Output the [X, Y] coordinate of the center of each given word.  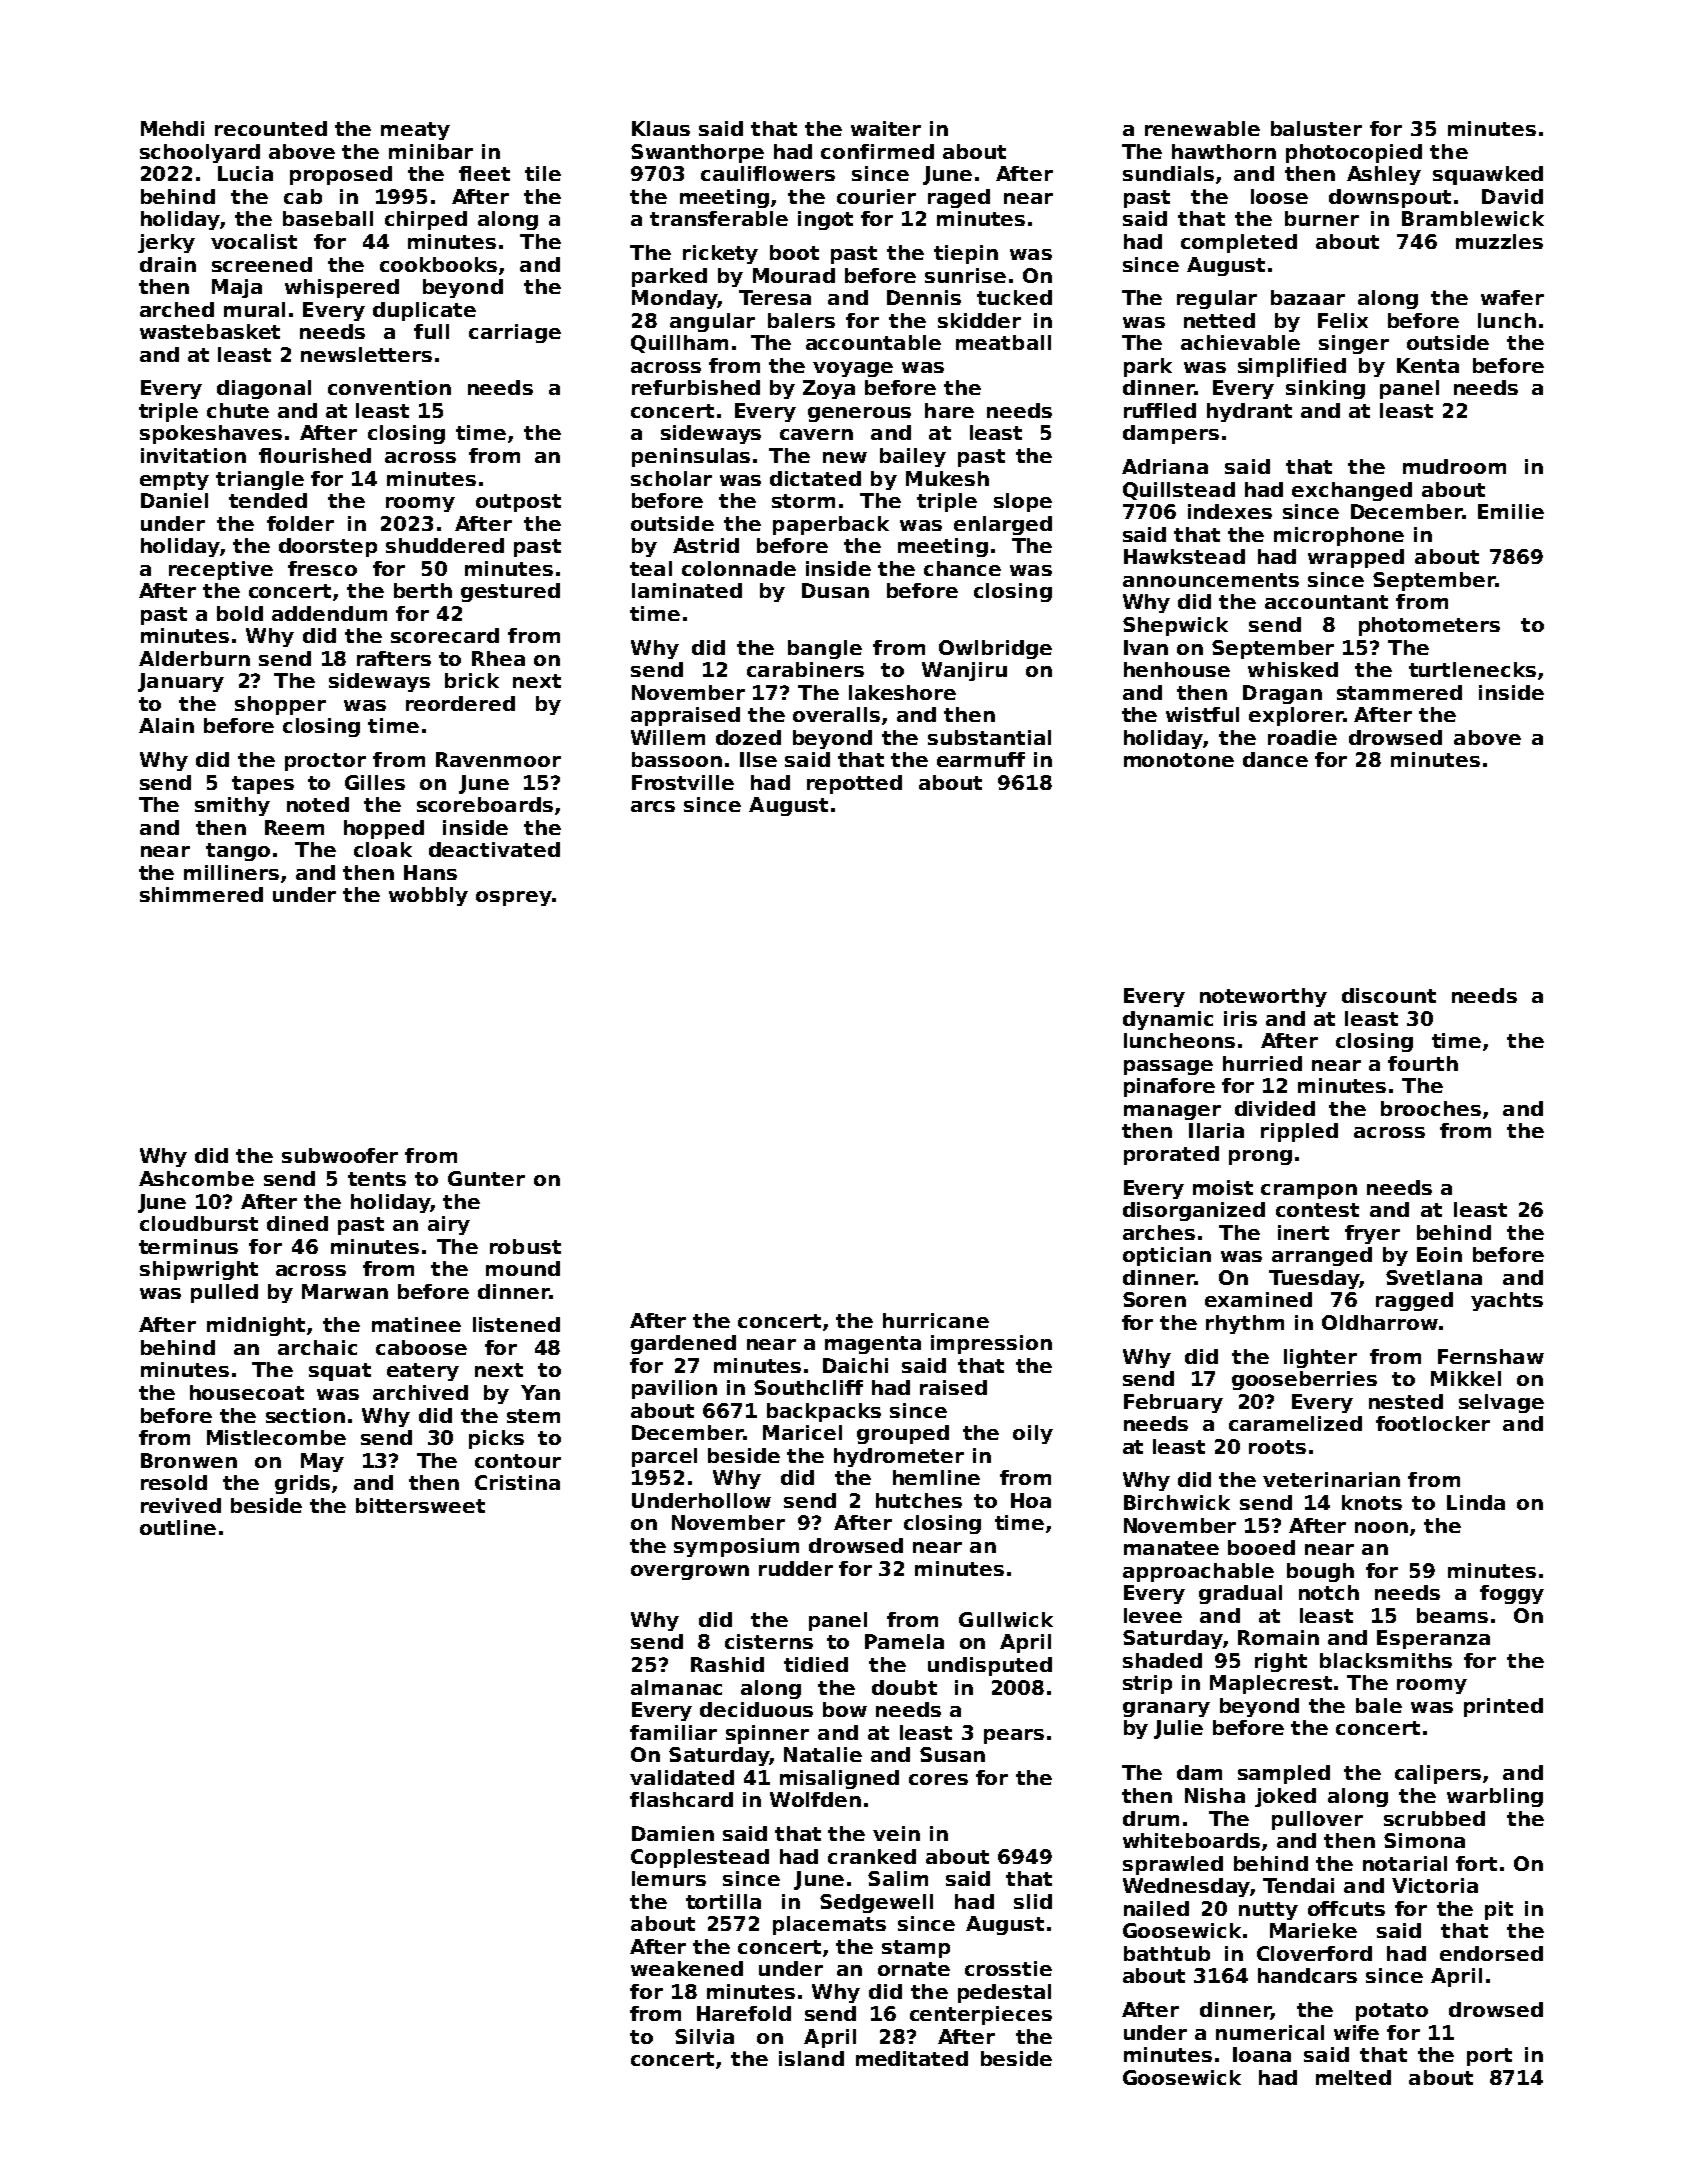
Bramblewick [1473, 218]
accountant [1326, 602]
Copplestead [700, 1858]
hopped [384, 829]
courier [876, 196]
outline [178, 1527]
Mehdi [172, 128]
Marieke [1313, 1930]
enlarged [1003, 525]
